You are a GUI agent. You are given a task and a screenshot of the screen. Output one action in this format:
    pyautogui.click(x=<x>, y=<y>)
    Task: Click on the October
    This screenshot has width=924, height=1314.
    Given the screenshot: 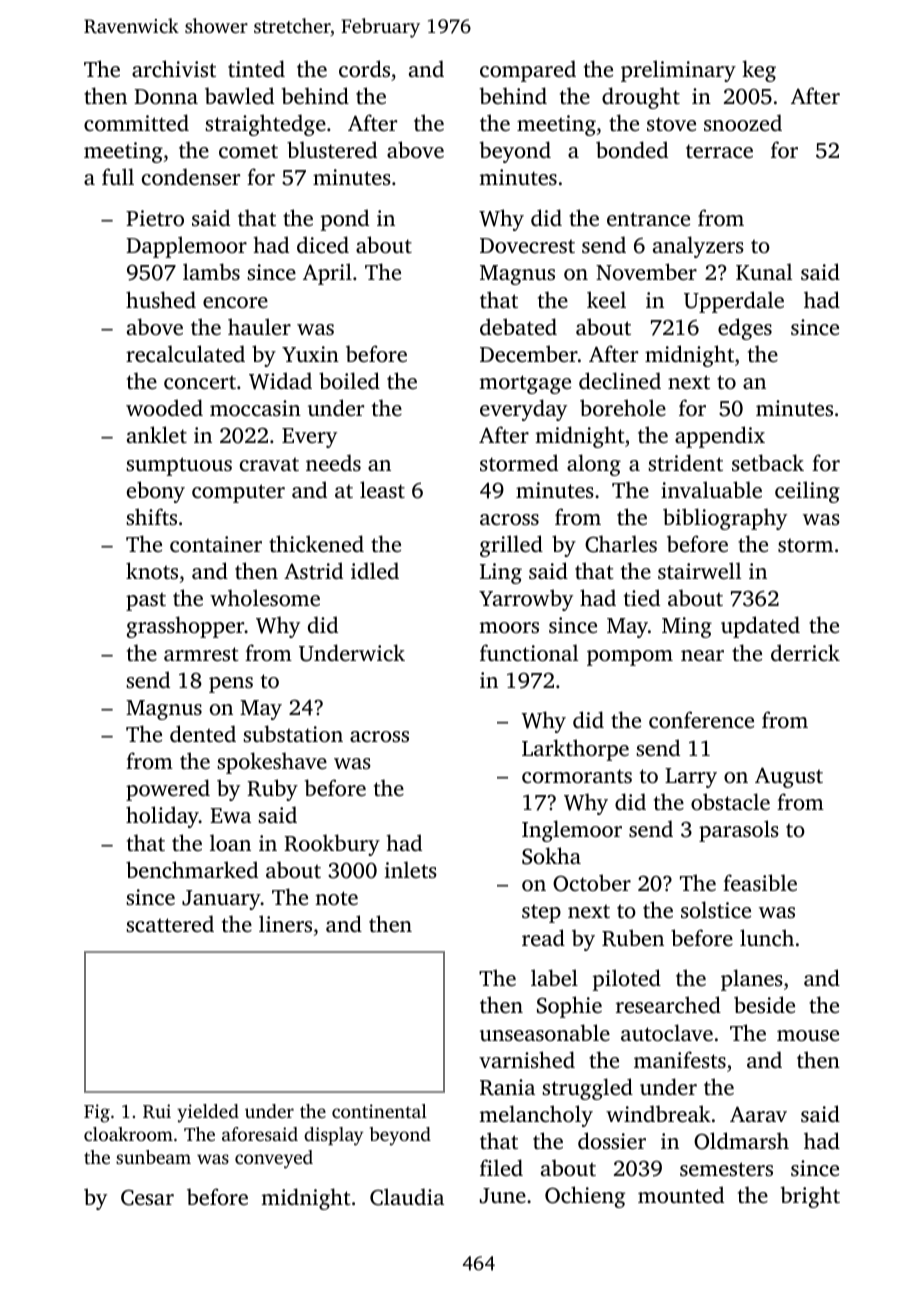 What is the action you would take?
    pyautogui.click(x=592, y=883)
